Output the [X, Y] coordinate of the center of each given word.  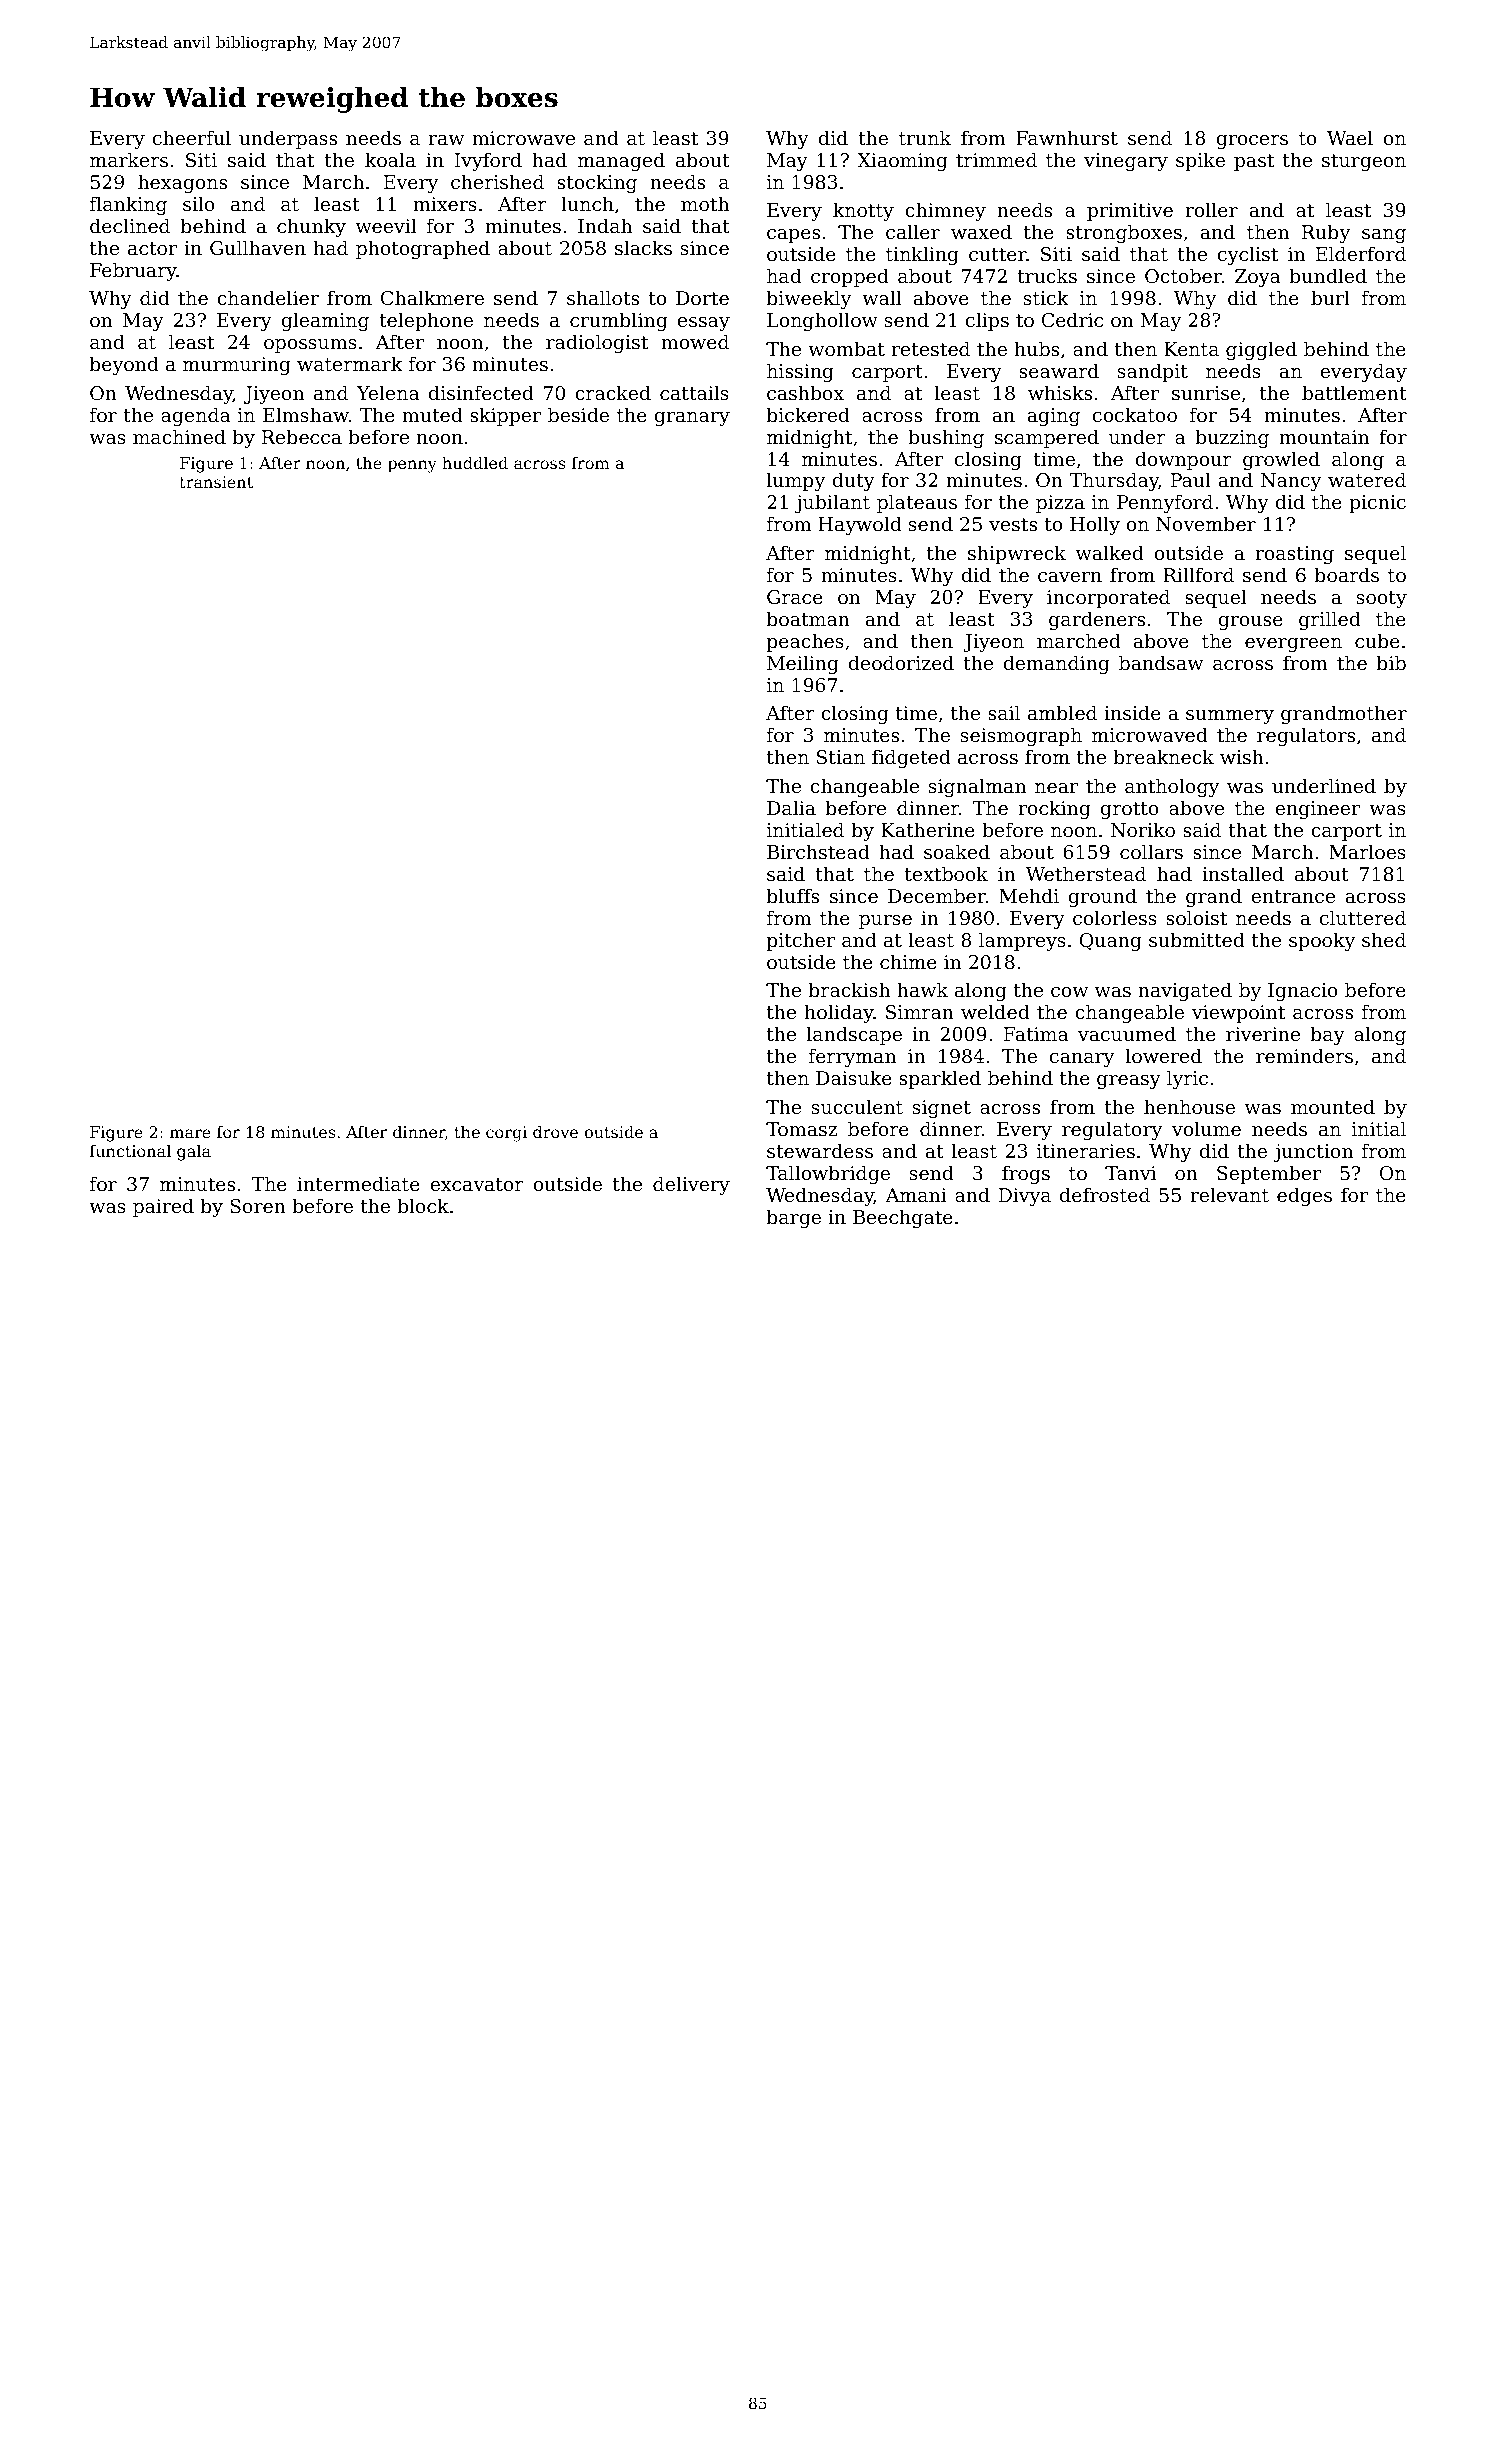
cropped [850, 277]
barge [794, 1218]
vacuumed [1127, 1033]
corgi [506, 1134]
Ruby [1326, 233]
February [133, 271]
